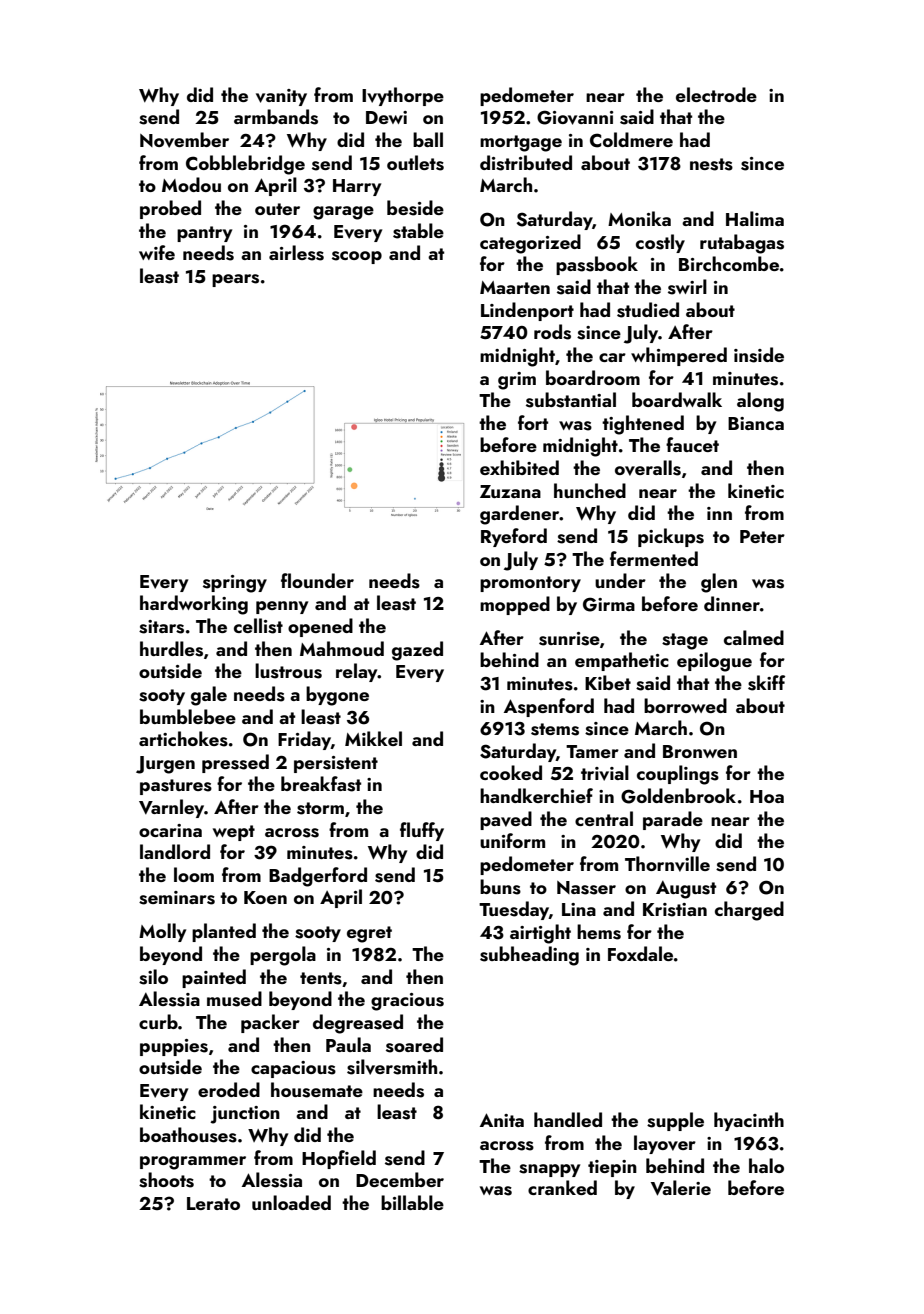 The width and height of the screenshot is (924, 1314). I want to click on Ryeford, so click(514, 537).
